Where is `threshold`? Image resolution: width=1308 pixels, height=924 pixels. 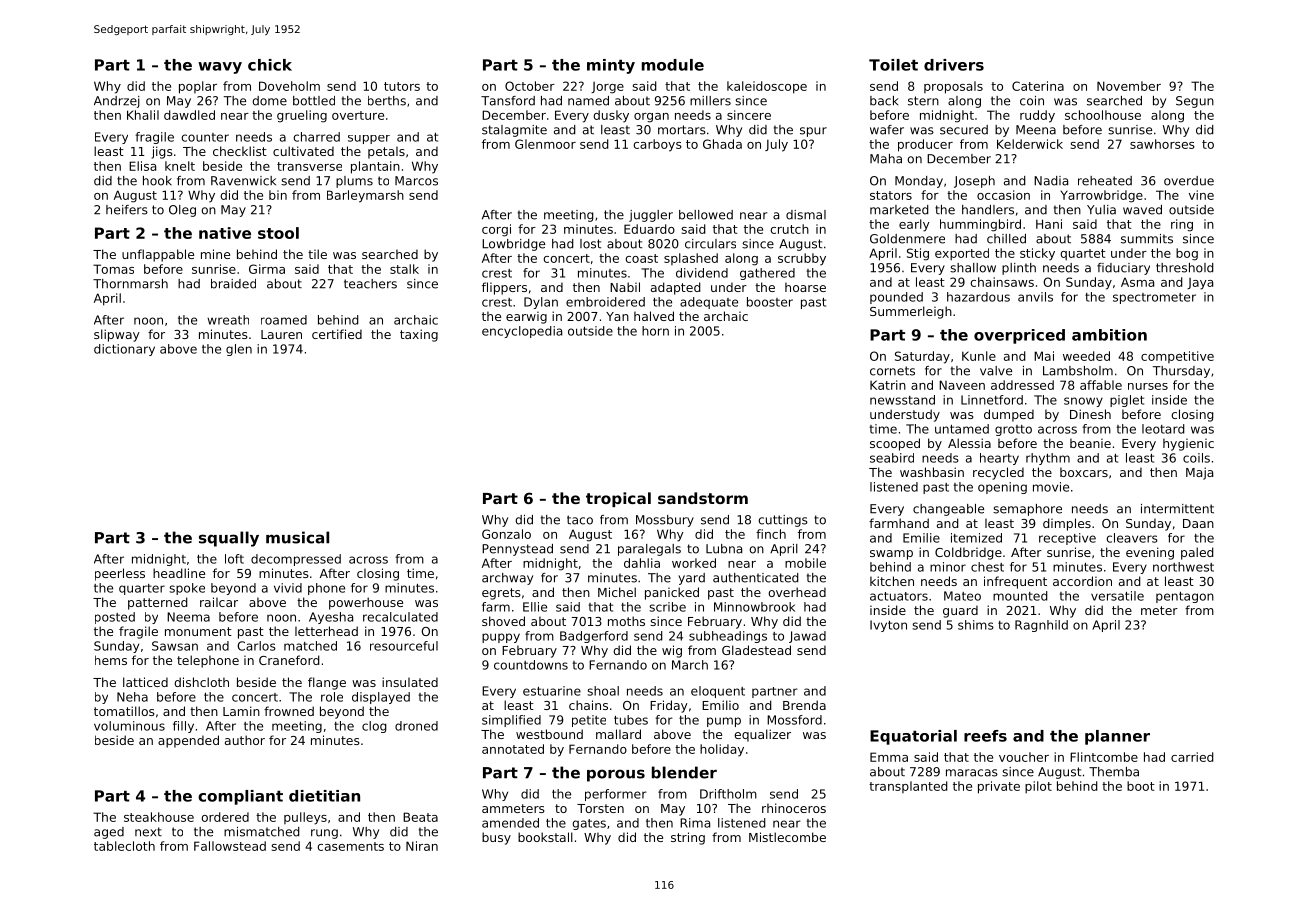
threshold is located at coordinates (1185, 268).
